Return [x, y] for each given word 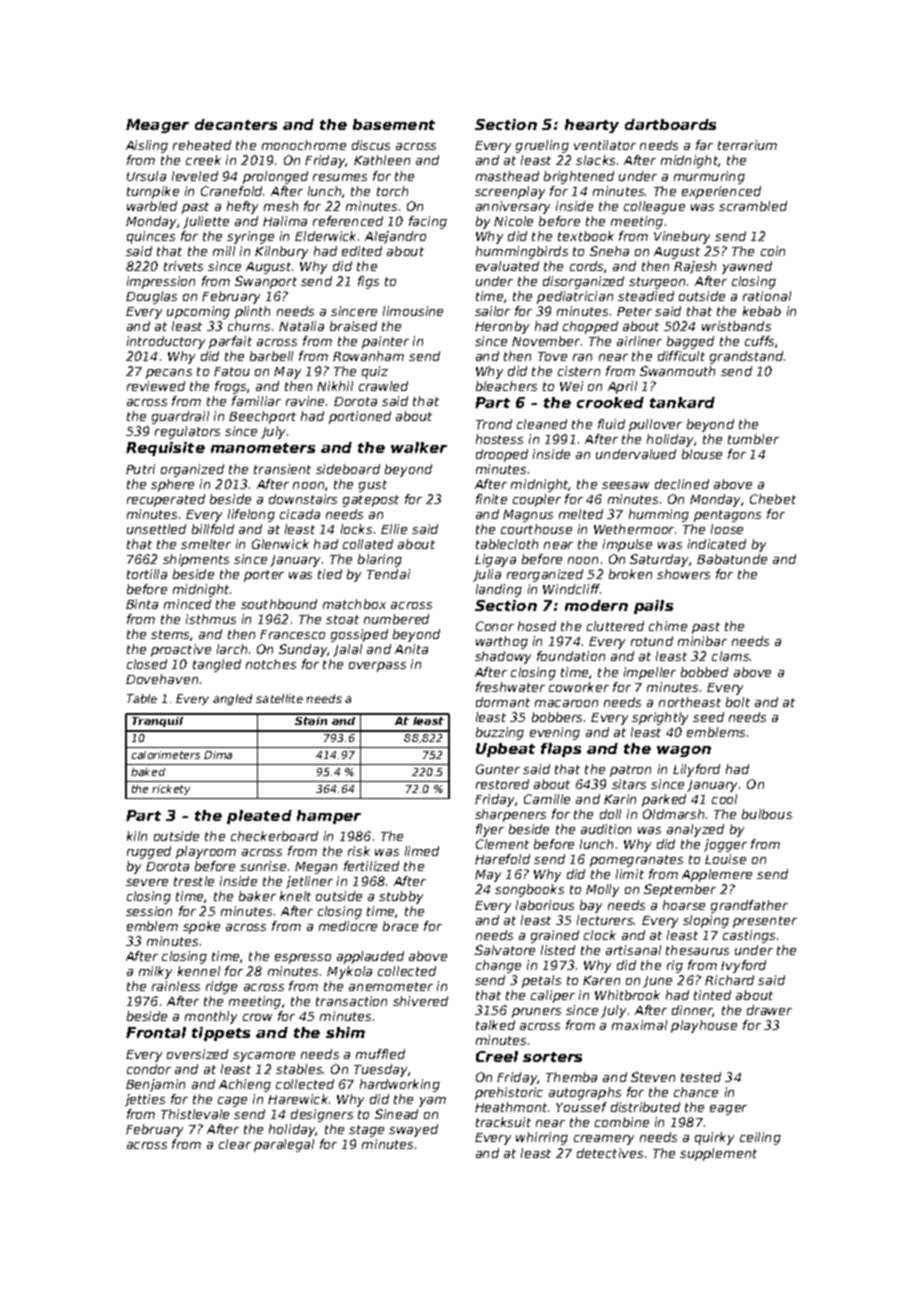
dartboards [670, 124]
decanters [236, 124]
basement [394, 124]
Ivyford [743, 966]
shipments [196, 560]
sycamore [264, 1057]
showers [683, 574]
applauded [370, 957]
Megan [316, 868]
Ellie [394, 529]
